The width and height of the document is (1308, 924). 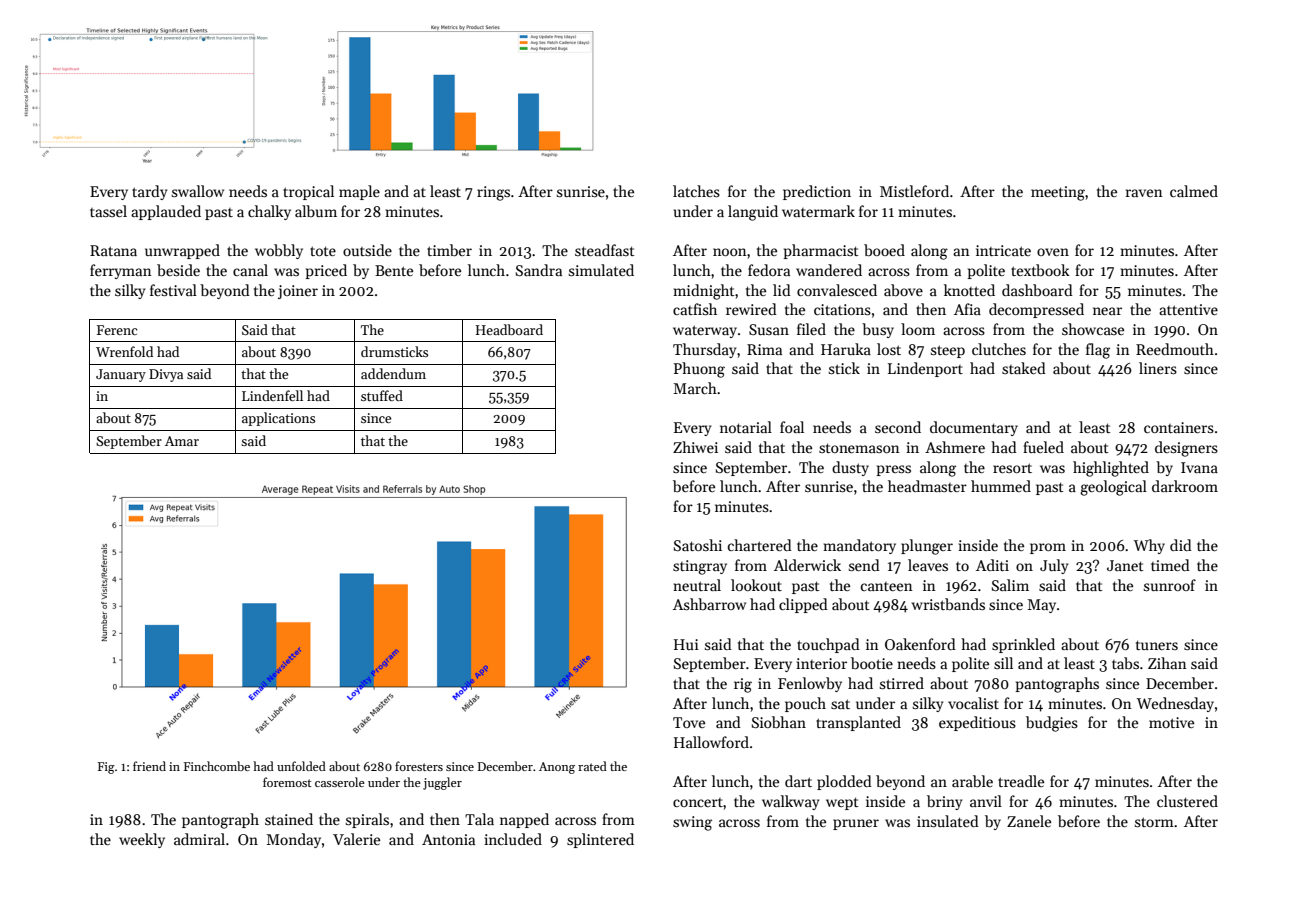 What do you see at coordinates (142, 840) in the document?
I see `weekly` at bounding box center [142, 840].
